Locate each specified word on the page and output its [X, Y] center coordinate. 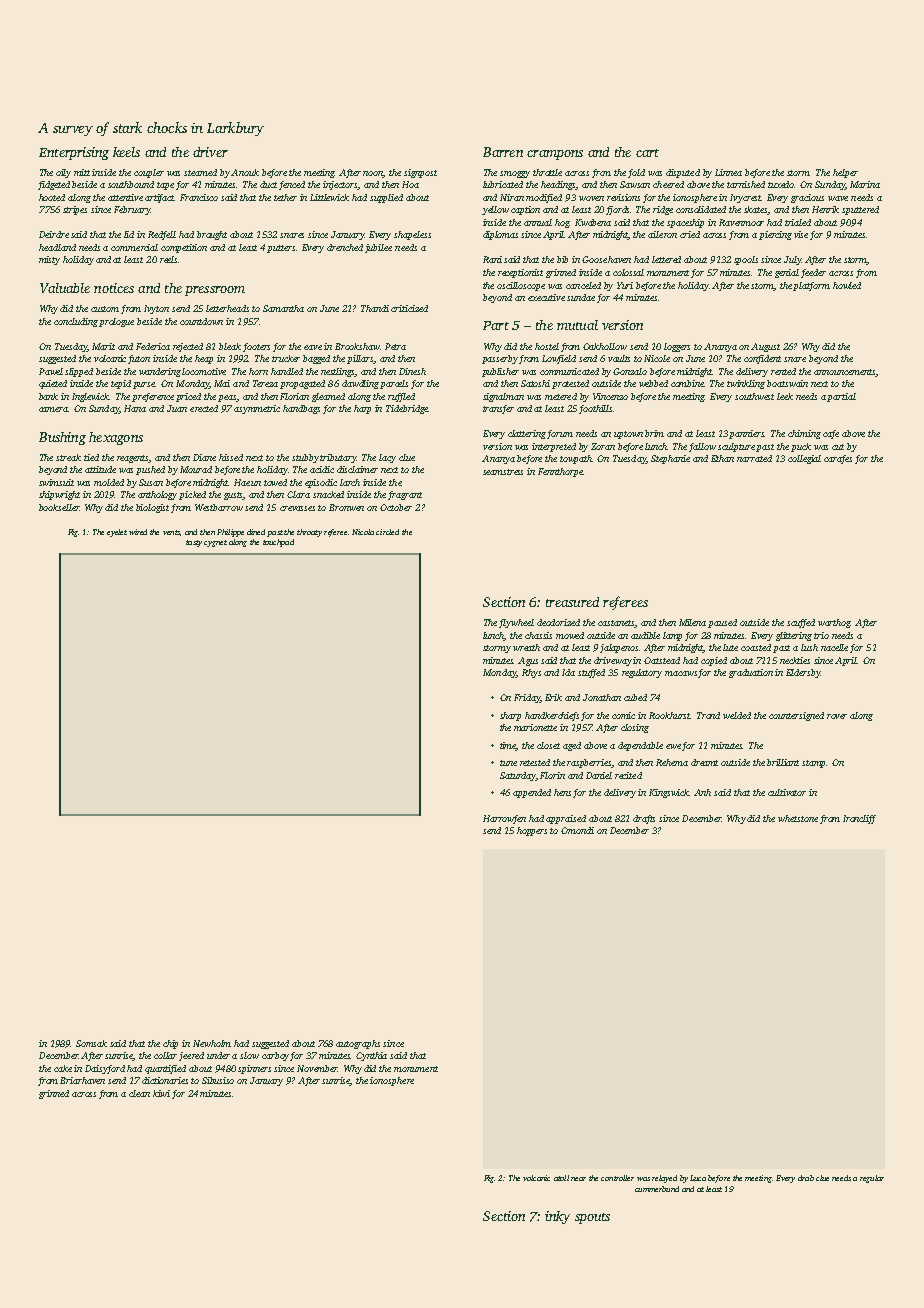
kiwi [161, 1093]
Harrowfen [504, 819]
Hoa [410, 184]
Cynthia [371, 1056]
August [765, 347]
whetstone [798, 818]
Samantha [283, 308]
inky [557, 1217]
